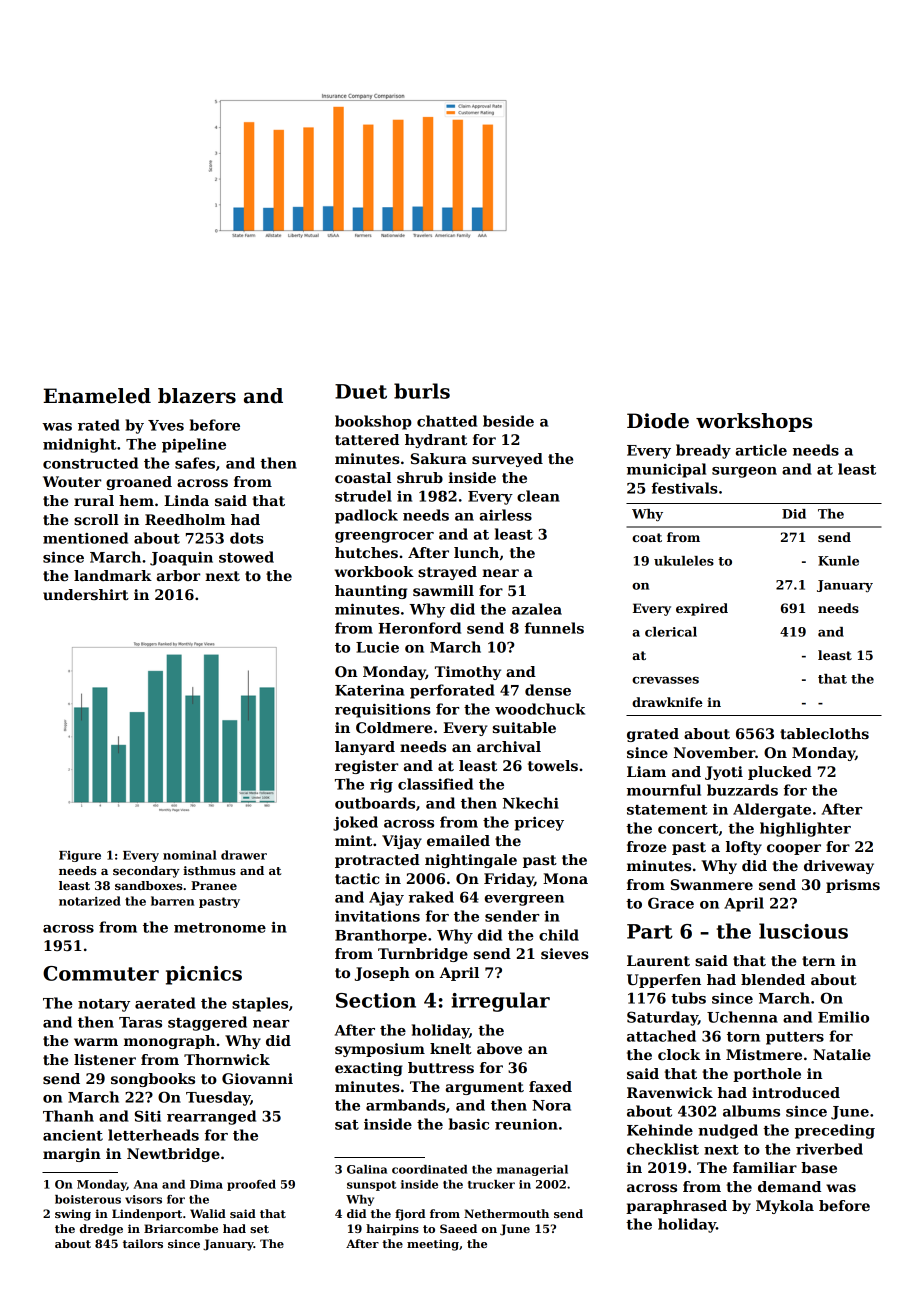 The height and width of the image is (1308, 924). I want to click on faxed, so click(550, 1086).
